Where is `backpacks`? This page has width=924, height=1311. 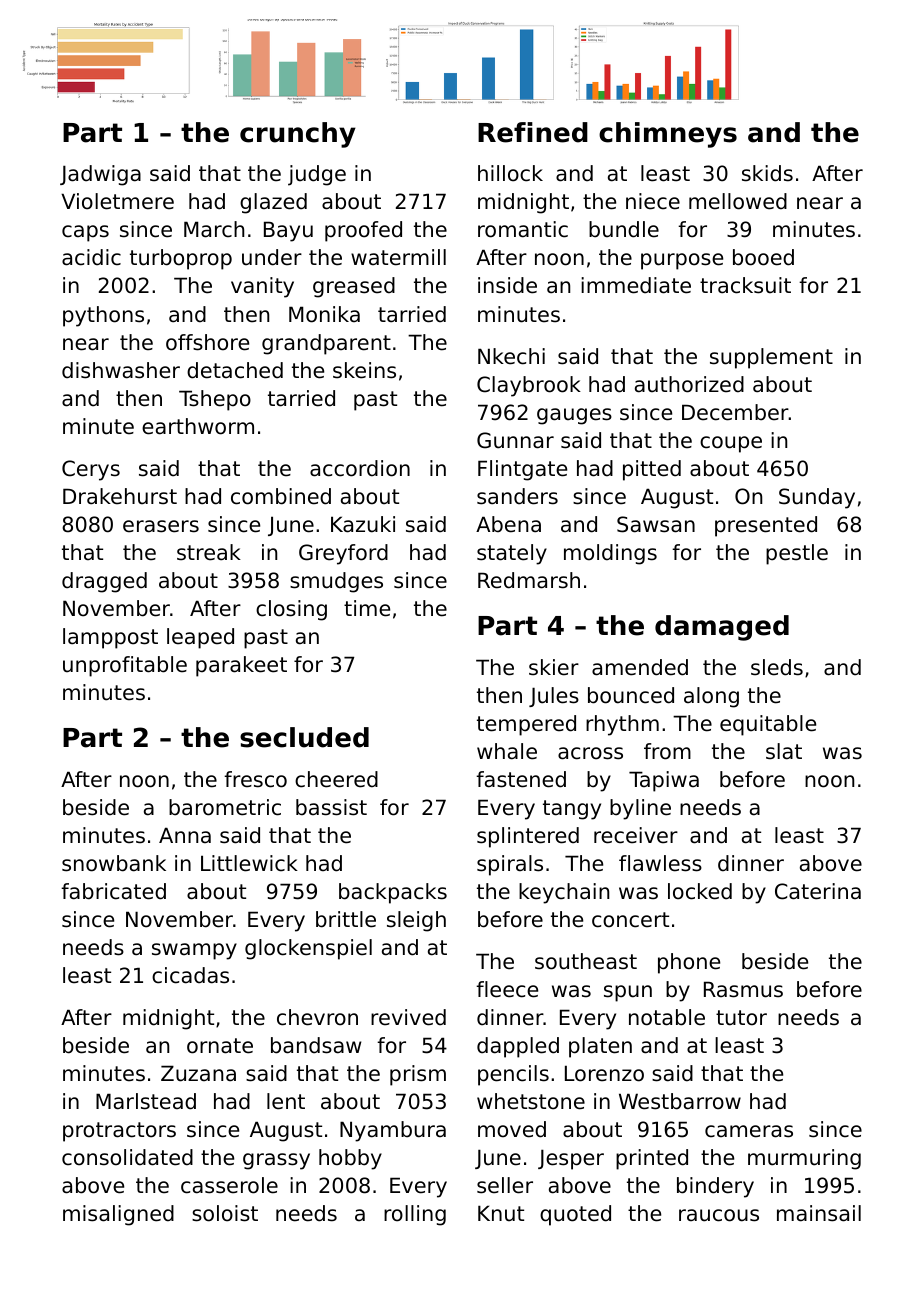
backpacks is located at coordinates (393, 893).
